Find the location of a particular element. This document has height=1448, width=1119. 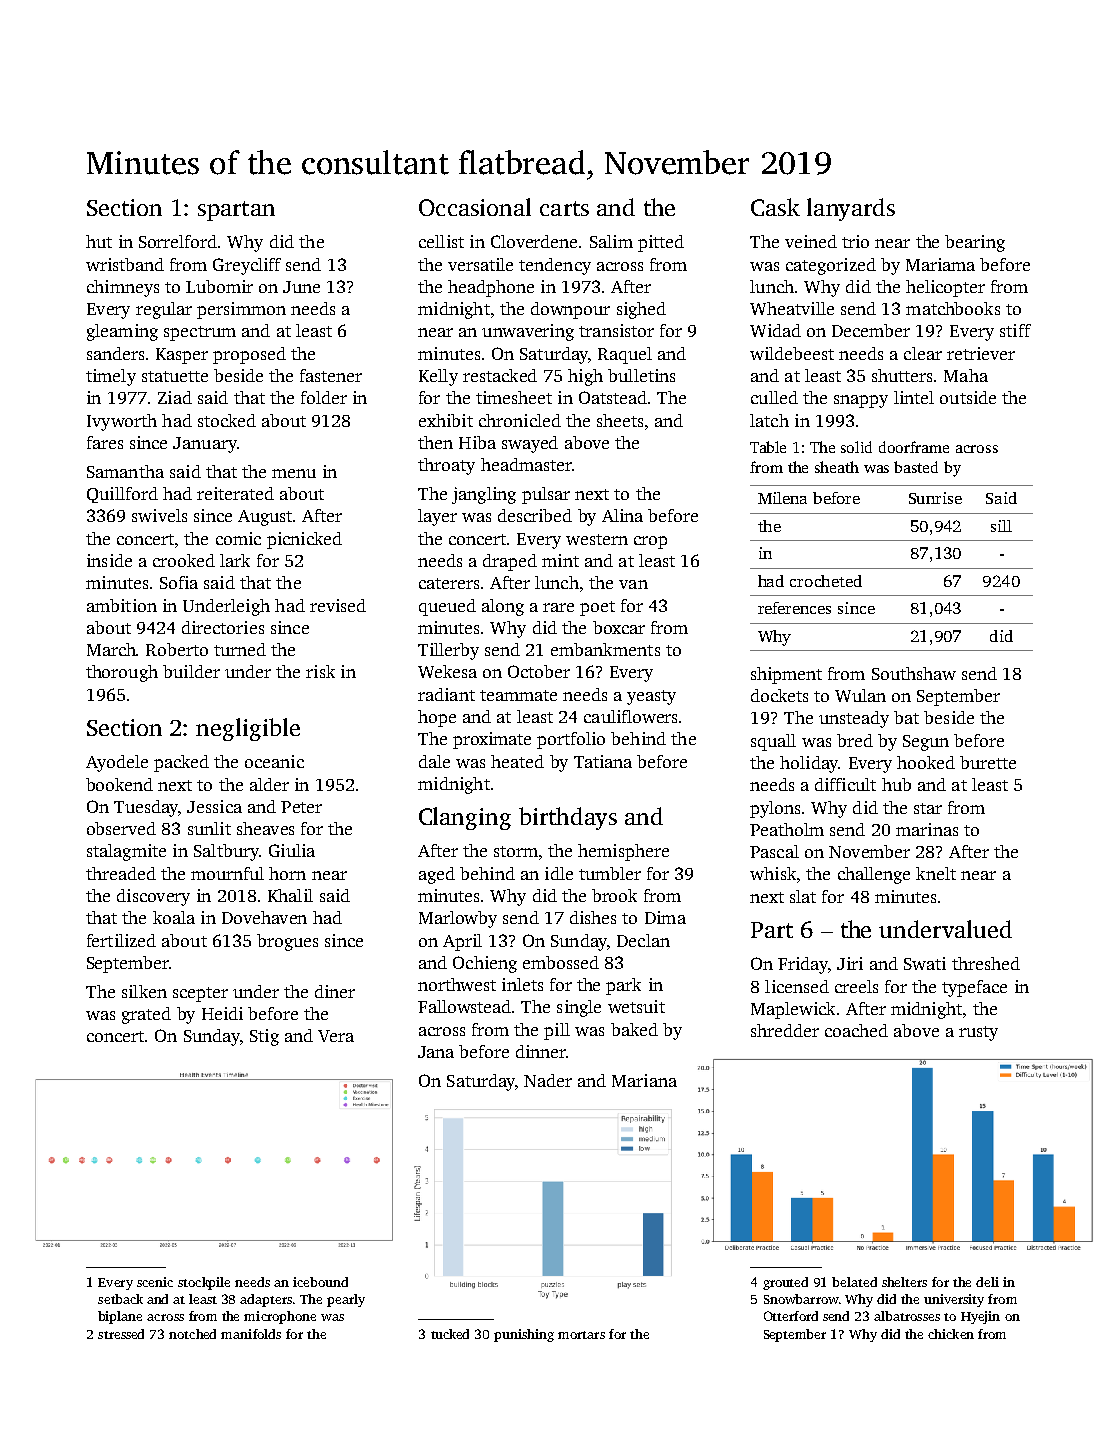

sill is located at coordinates (1001, 526).
